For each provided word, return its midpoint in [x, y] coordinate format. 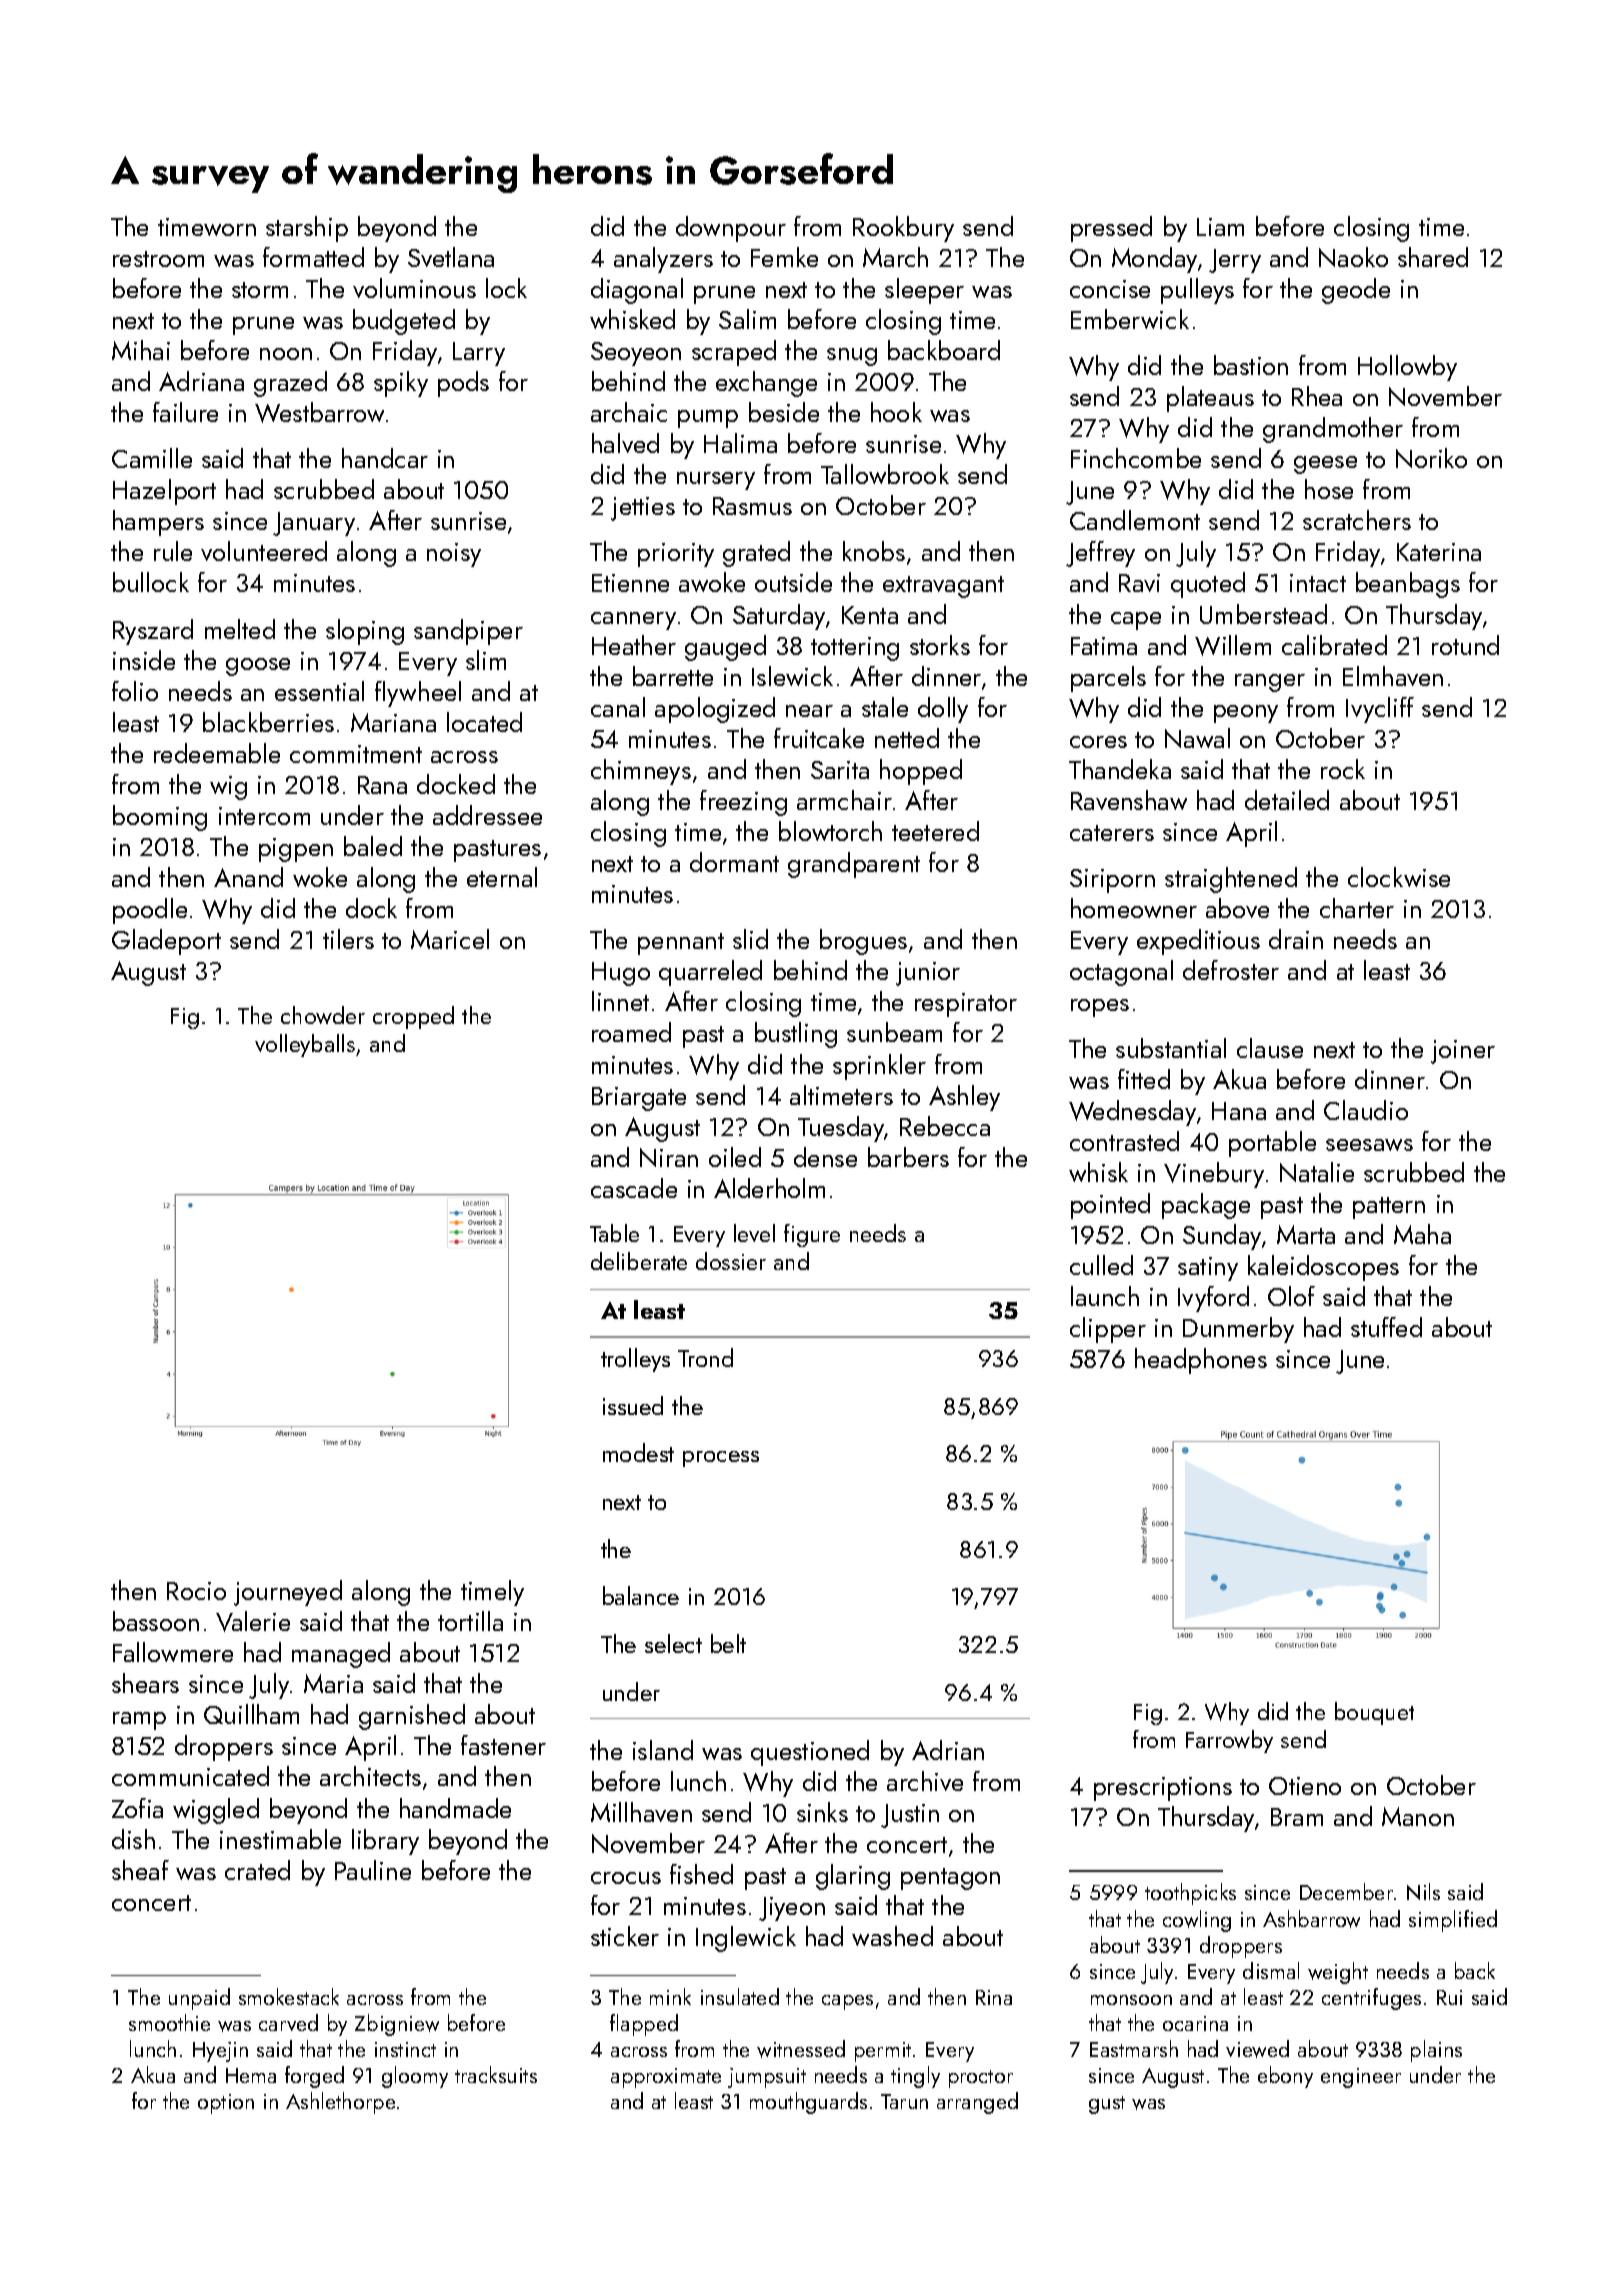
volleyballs [305, 1045]
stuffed [1386, 1327]
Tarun [904, 2101]
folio [135, 691]
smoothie [169, 2022]
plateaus [1210, 399]
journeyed [288, 1593]
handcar [385, 458]
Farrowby [1229, 1741]
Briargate [639, 1099]
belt [728, 1643]
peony [1246, 714]
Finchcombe [1136, 458]
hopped [921, 772]
